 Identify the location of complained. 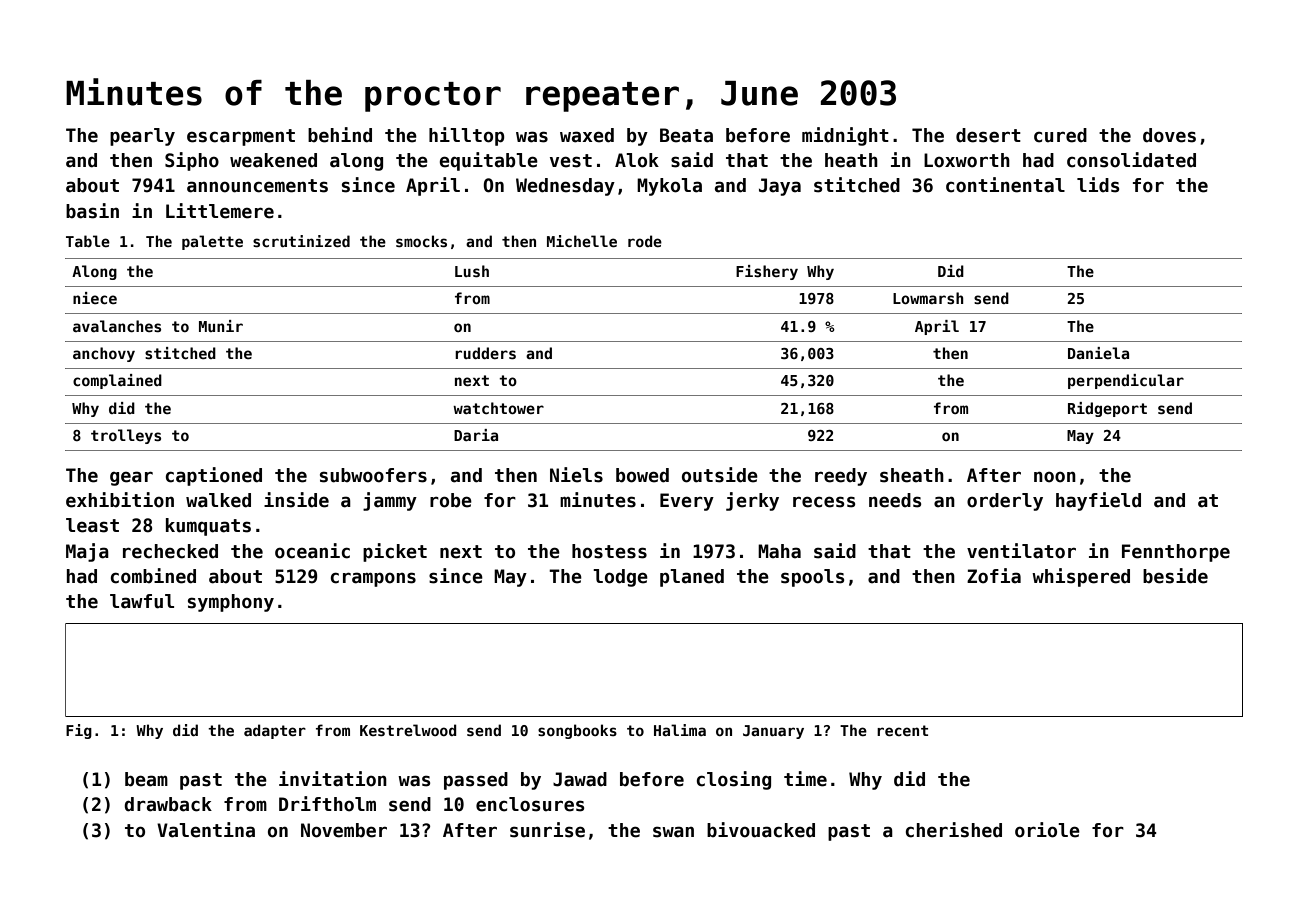
(117, 381).
